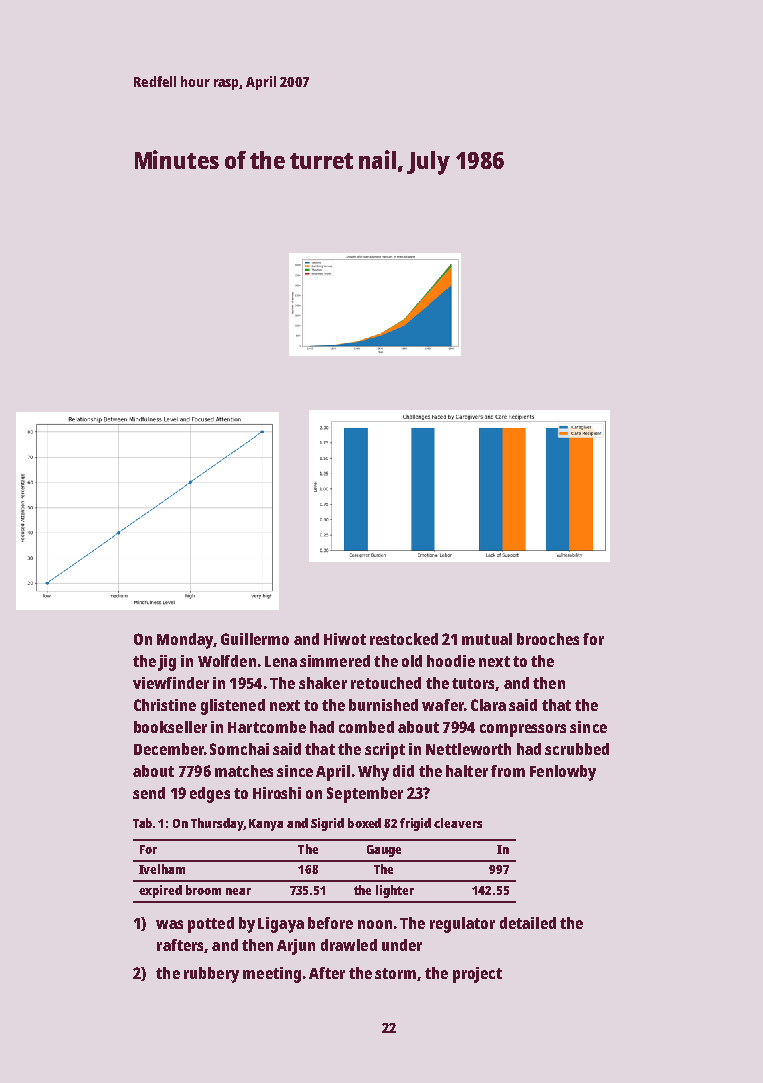  I want to click on Hiwot, so click(345, 639).
